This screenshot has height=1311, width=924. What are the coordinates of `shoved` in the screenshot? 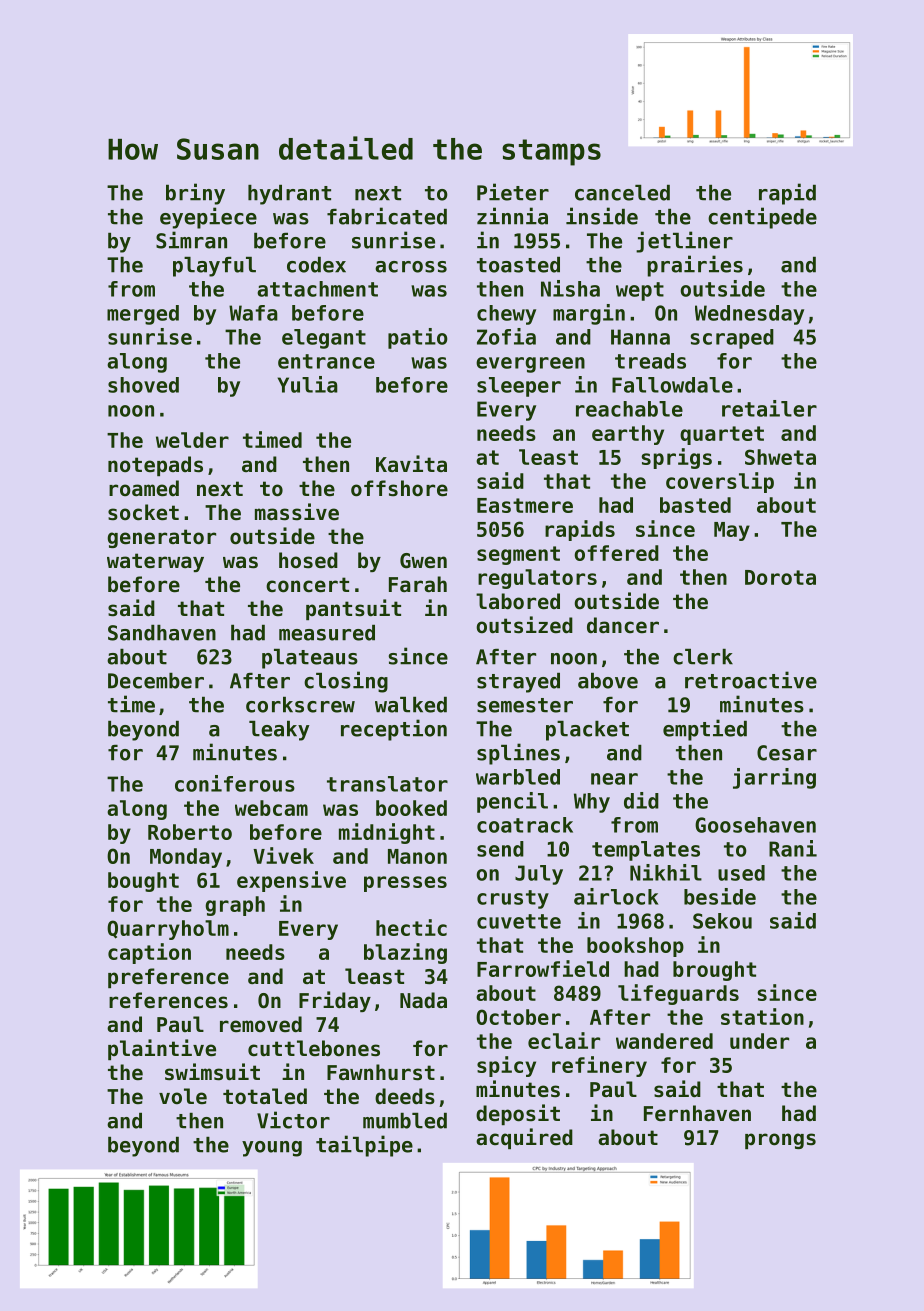 It's located at (143, 385).
